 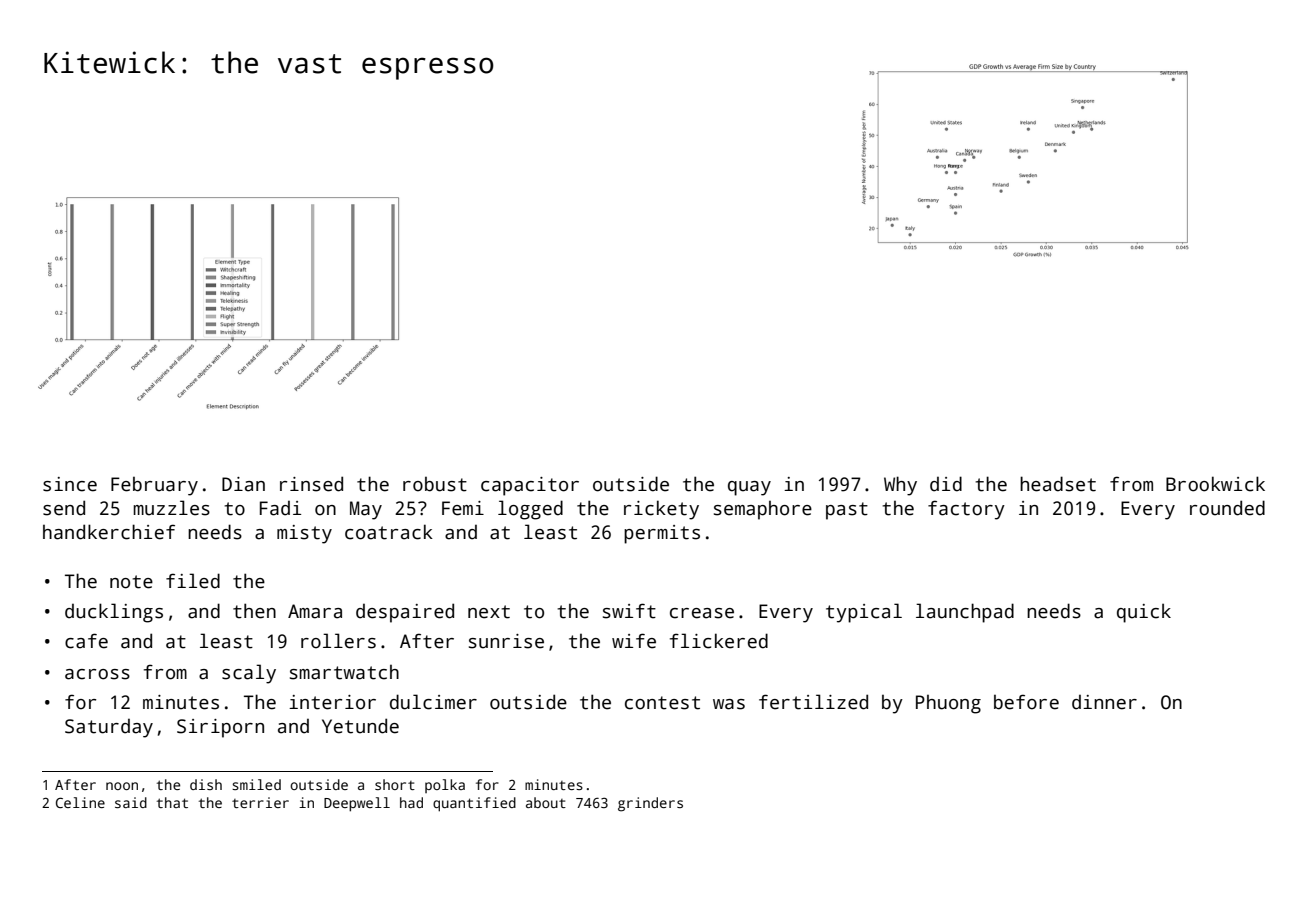 I want to click on quick, so click(x=1144, y=613).
